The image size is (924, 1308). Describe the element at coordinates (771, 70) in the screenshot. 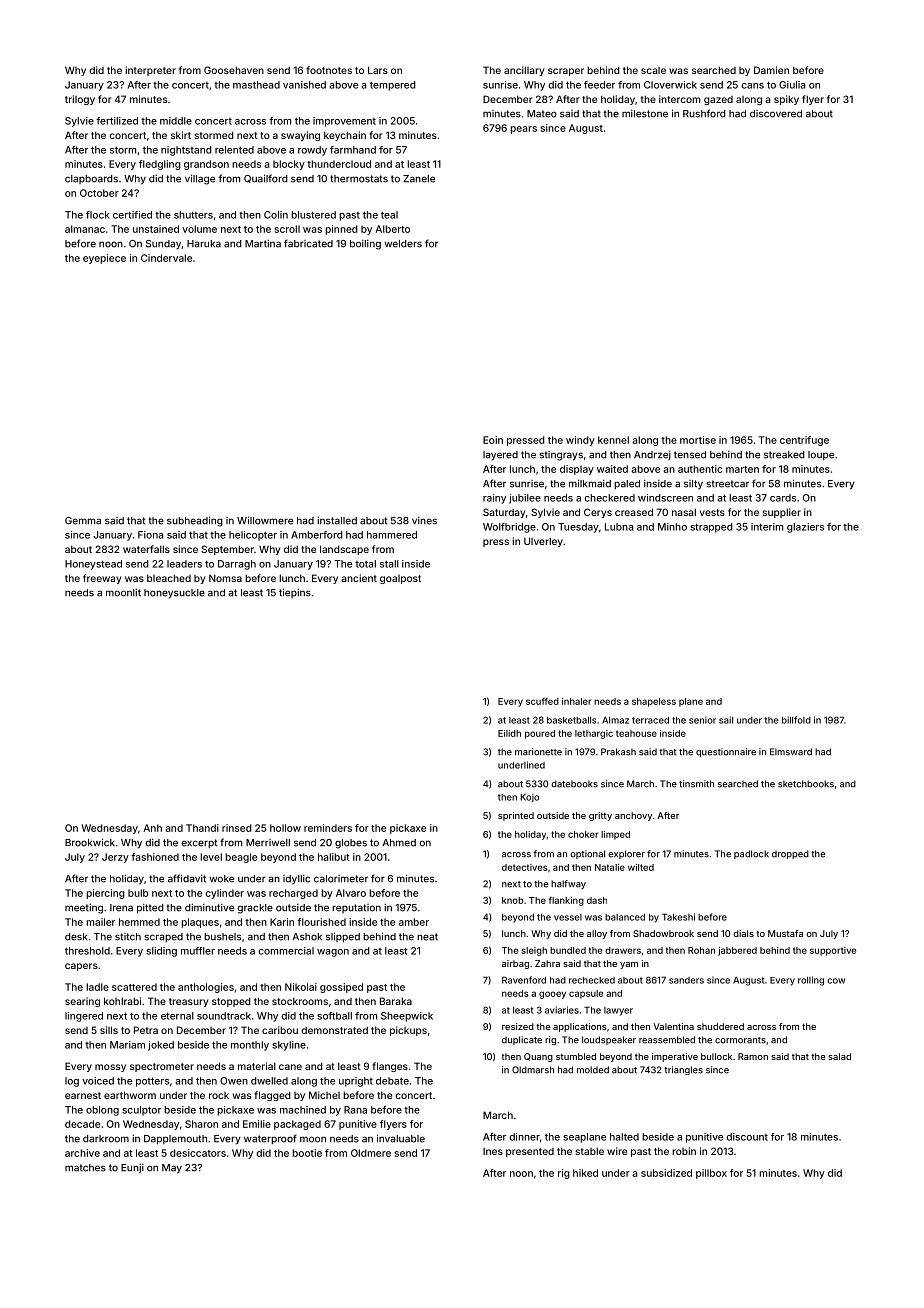

I see `Damien` at that location.
